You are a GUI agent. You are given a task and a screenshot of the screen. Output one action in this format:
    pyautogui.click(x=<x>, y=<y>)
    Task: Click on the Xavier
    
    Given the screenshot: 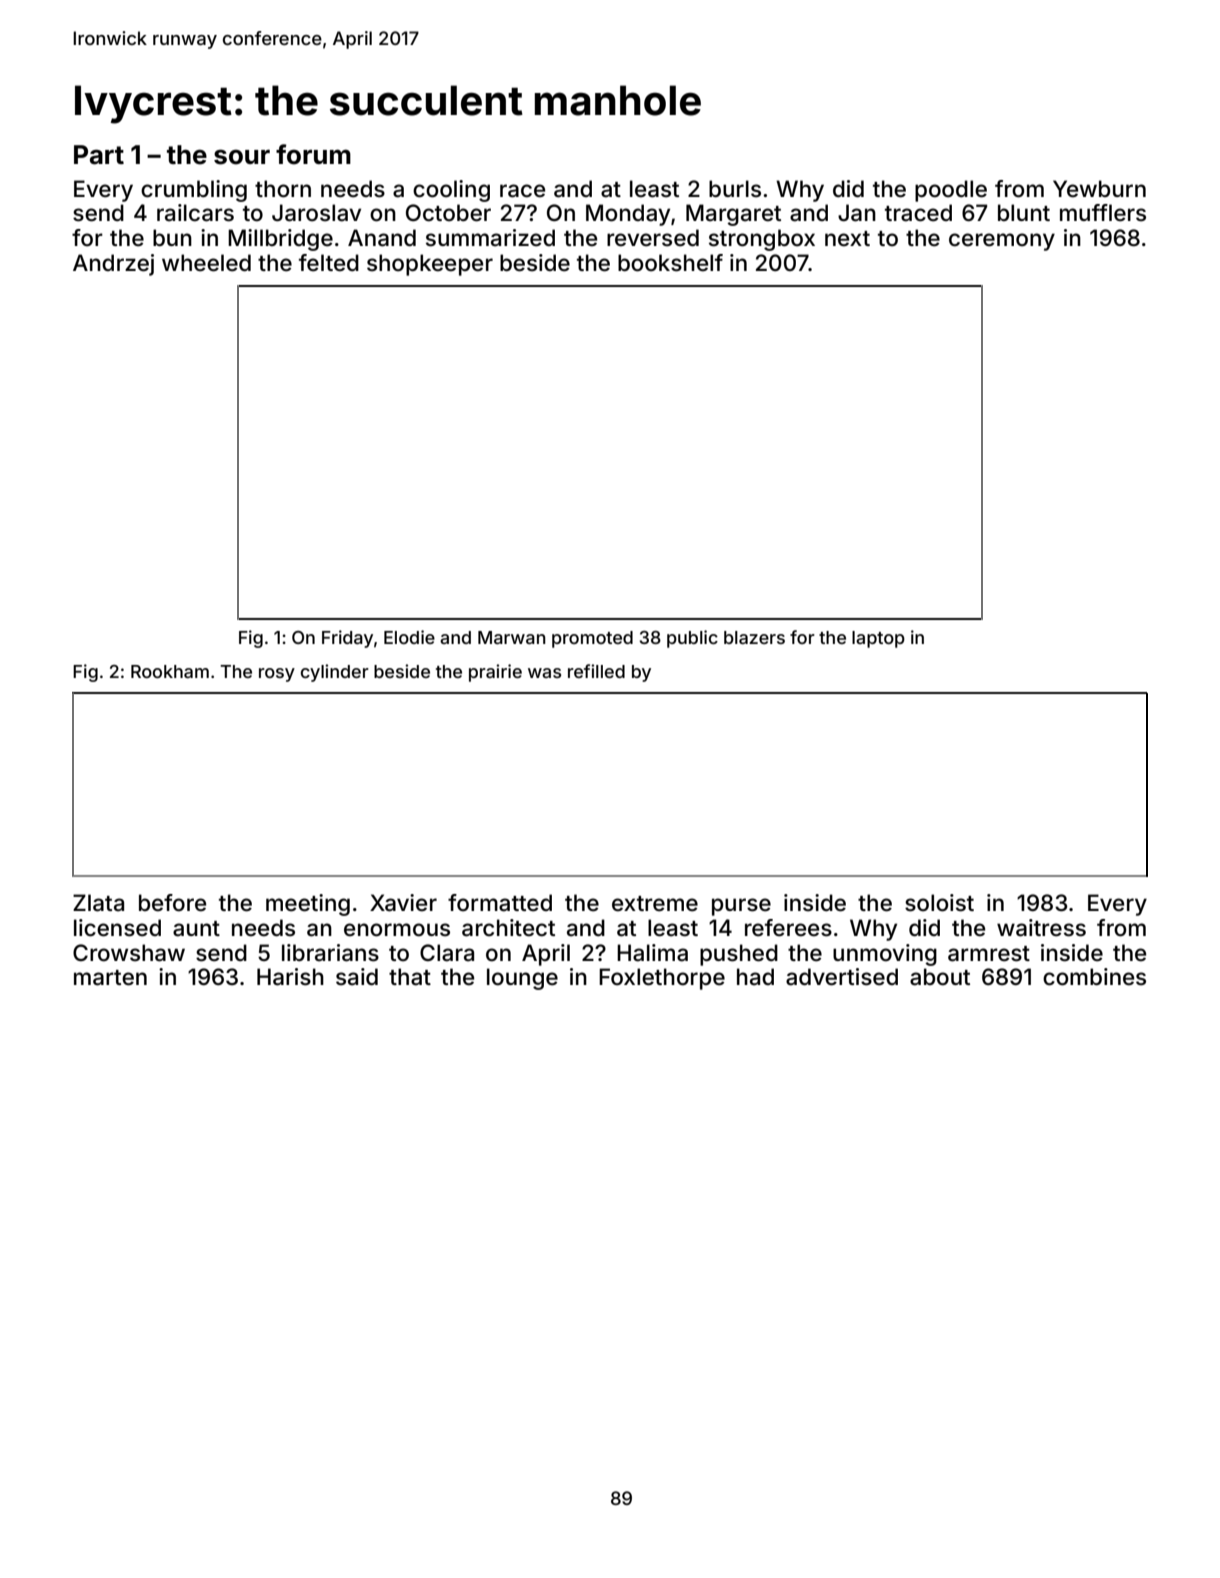 What is the action you would take?
    pyautogui.click(x=403, y=903)
